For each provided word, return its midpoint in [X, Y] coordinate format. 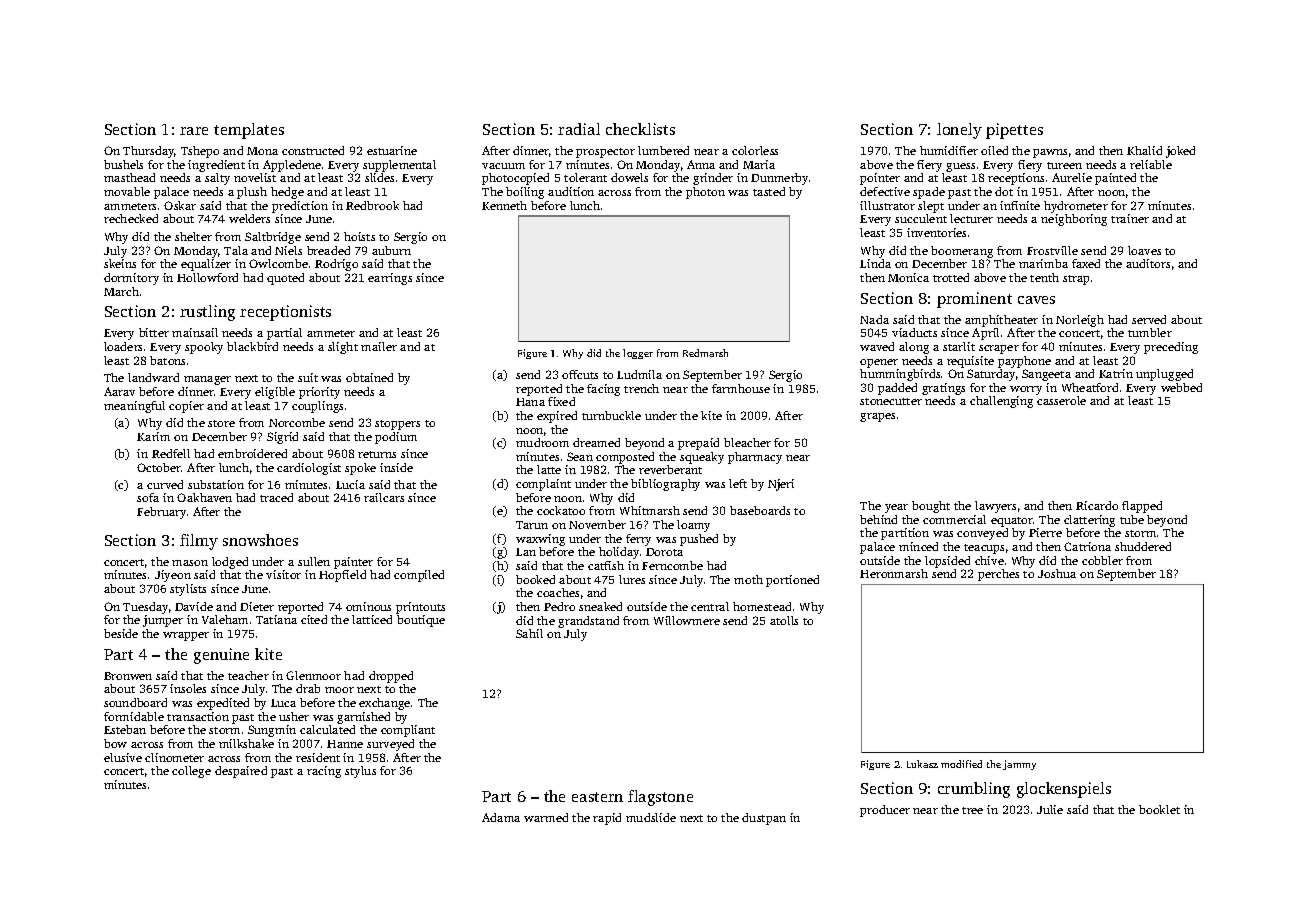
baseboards [760, 510]
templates [249, 131]
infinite [1020, 205]
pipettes [1014, 131]
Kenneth [504, 205]
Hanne [345, 744]
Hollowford [207, 277]
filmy [199, 542]
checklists [640, 129]
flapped [1142, 507]
